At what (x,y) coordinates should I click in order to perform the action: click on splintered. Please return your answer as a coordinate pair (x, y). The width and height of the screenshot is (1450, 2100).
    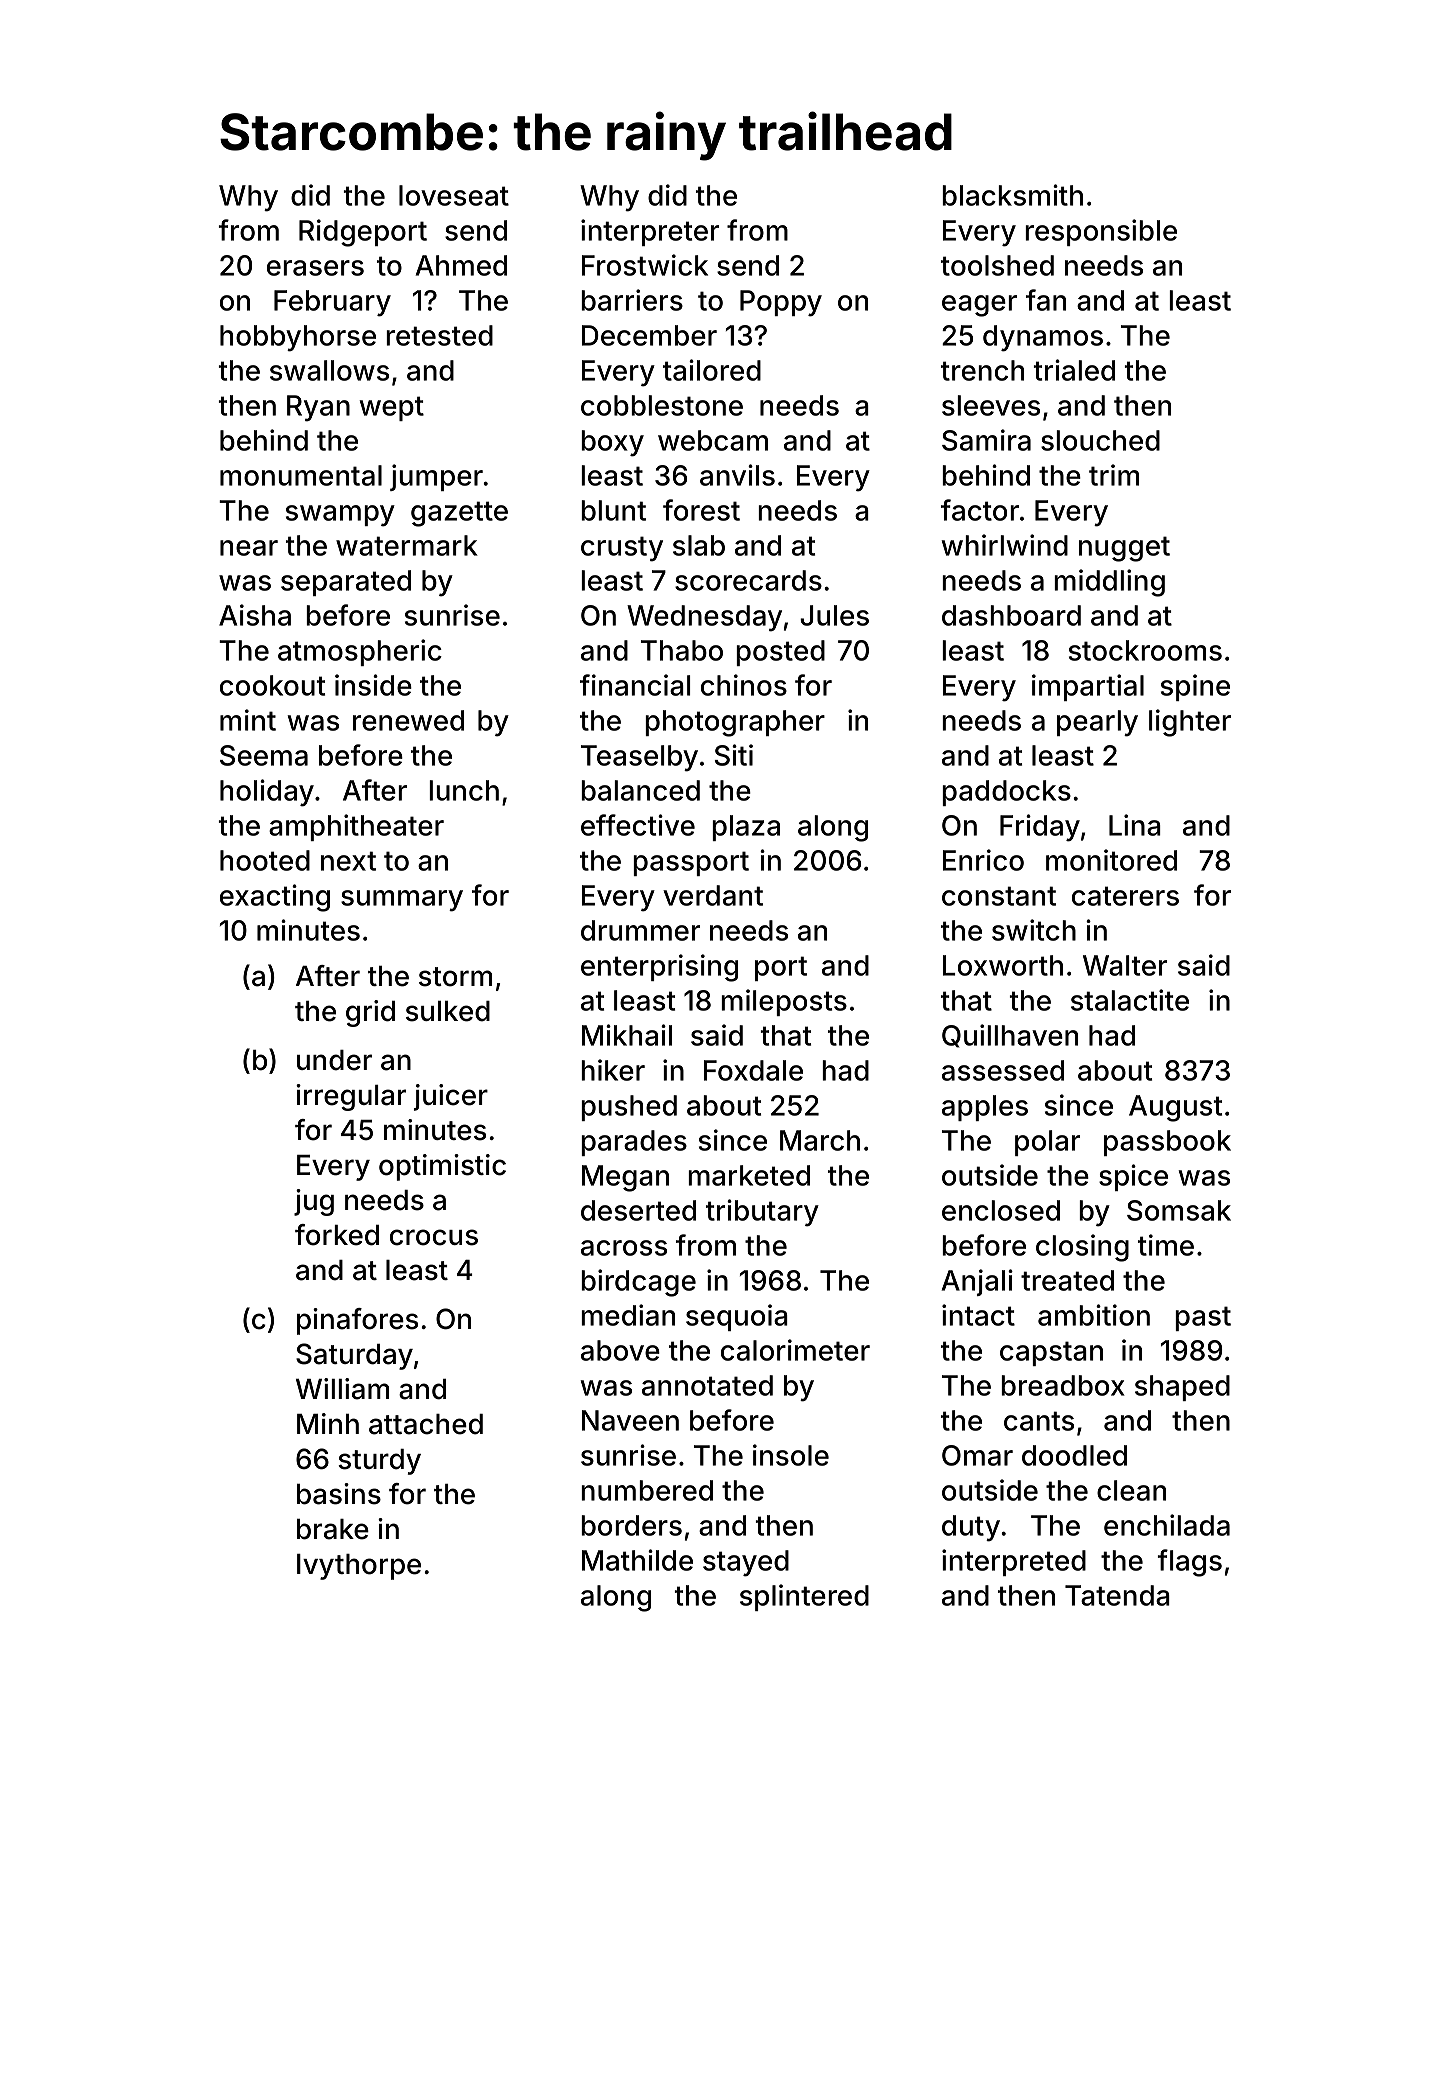
    Looking at the image, I should click on (804, 1597).
